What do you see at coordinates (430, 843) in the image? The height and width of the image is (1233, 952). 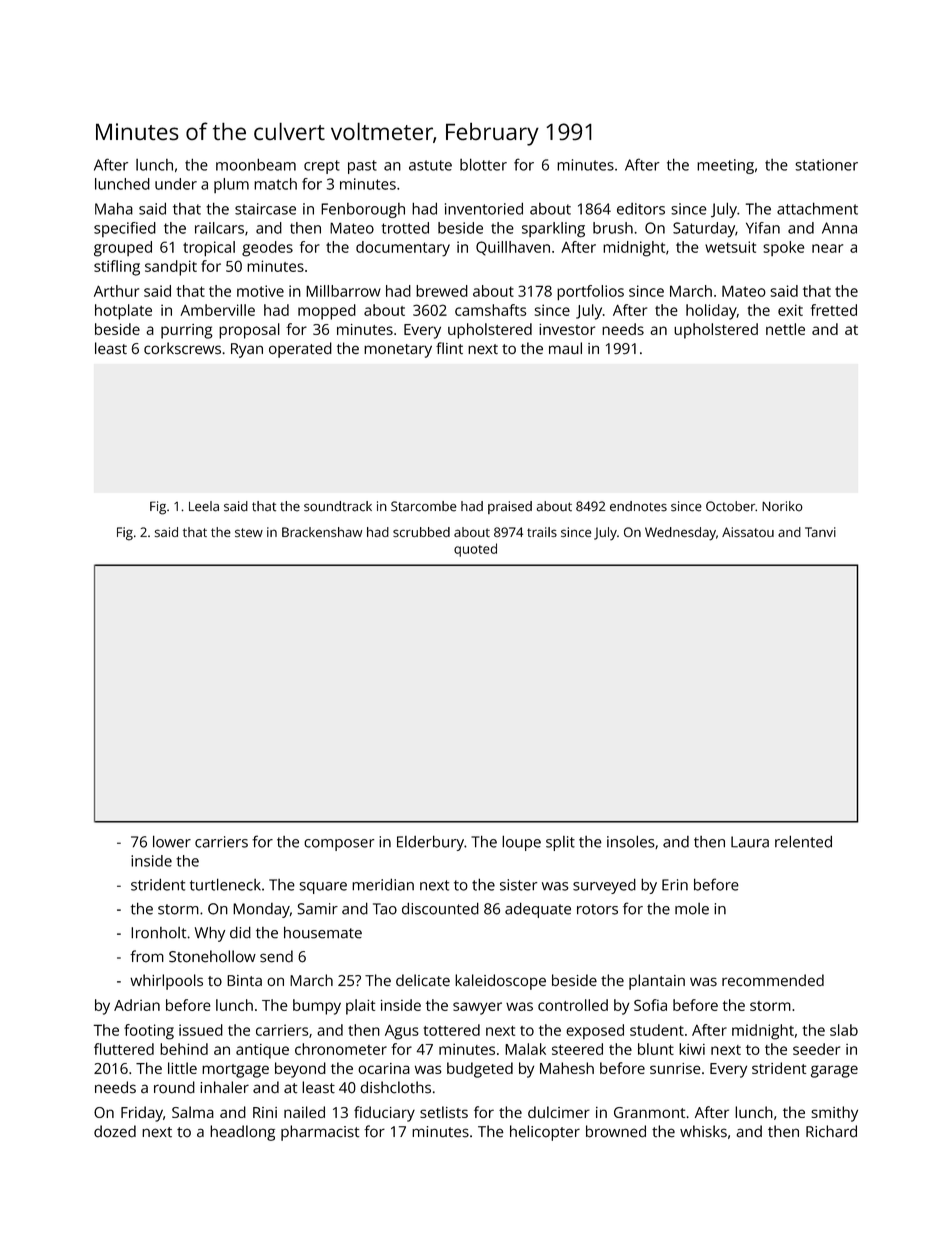 I see `Elderbury` at bounding box center [430, 843].
